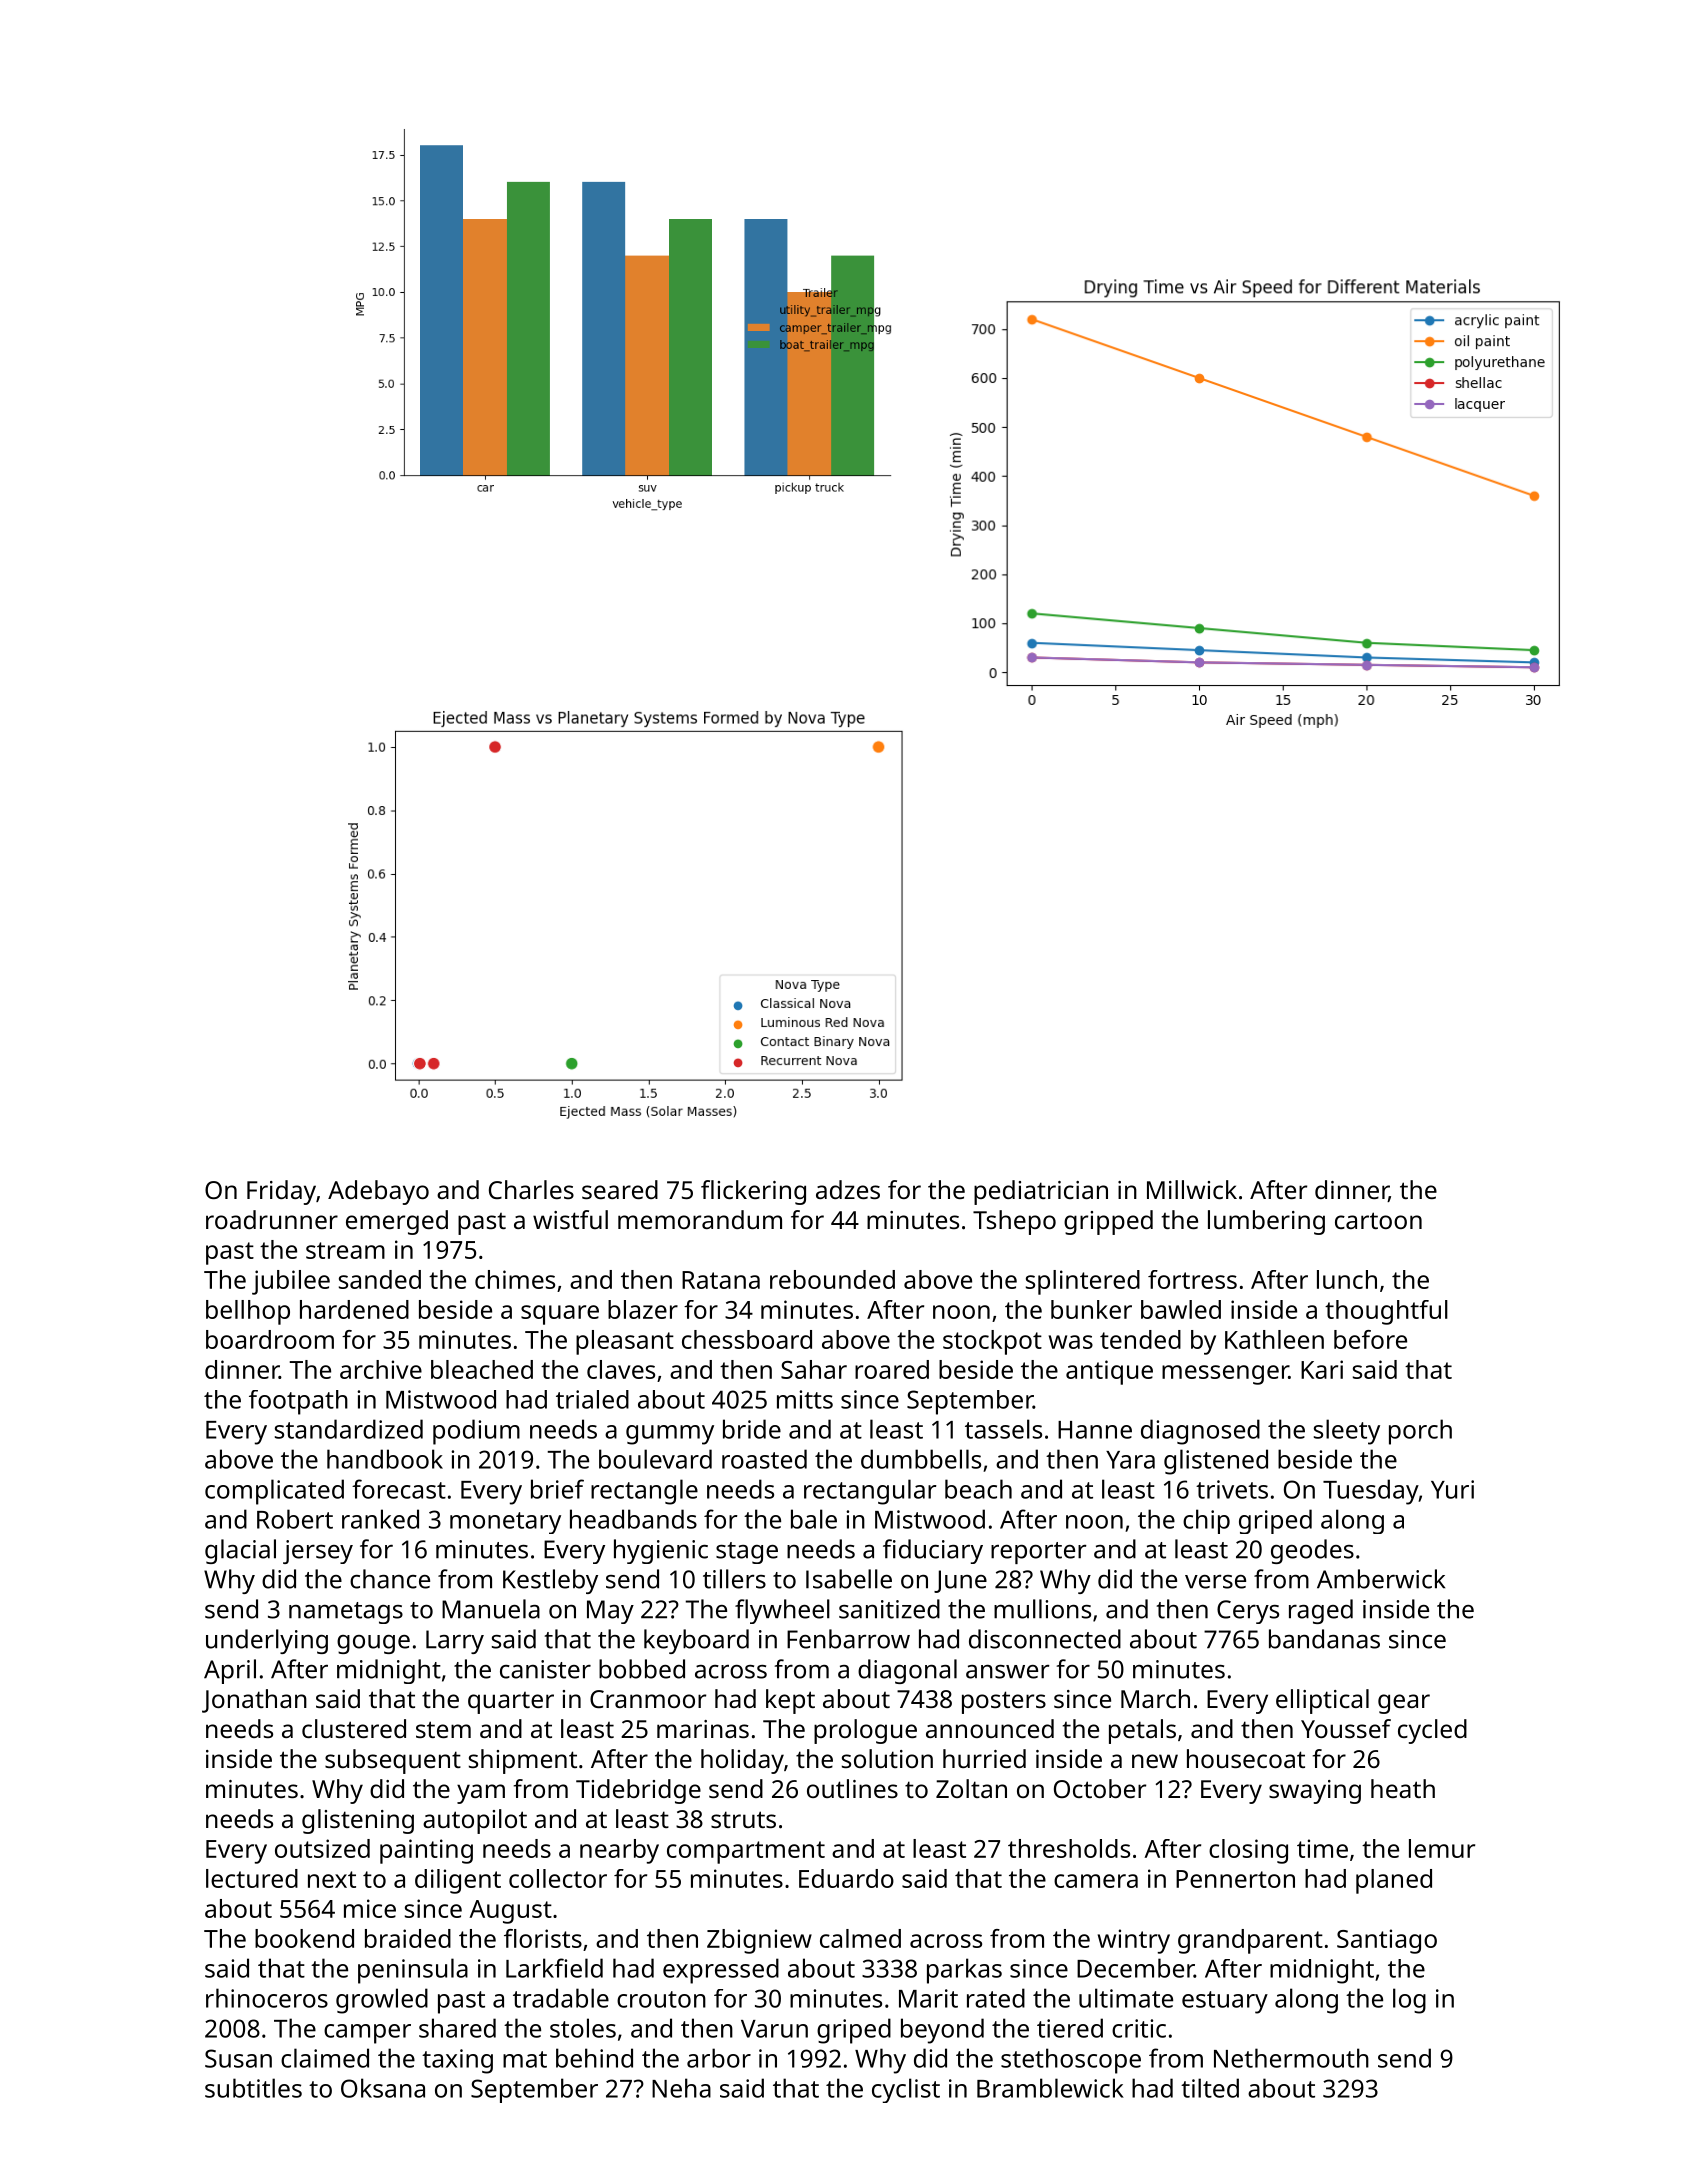 Image resolution: width=1683 pixels, height=2178 pixels. I want to click on gripped, so click(1108, 1222).
